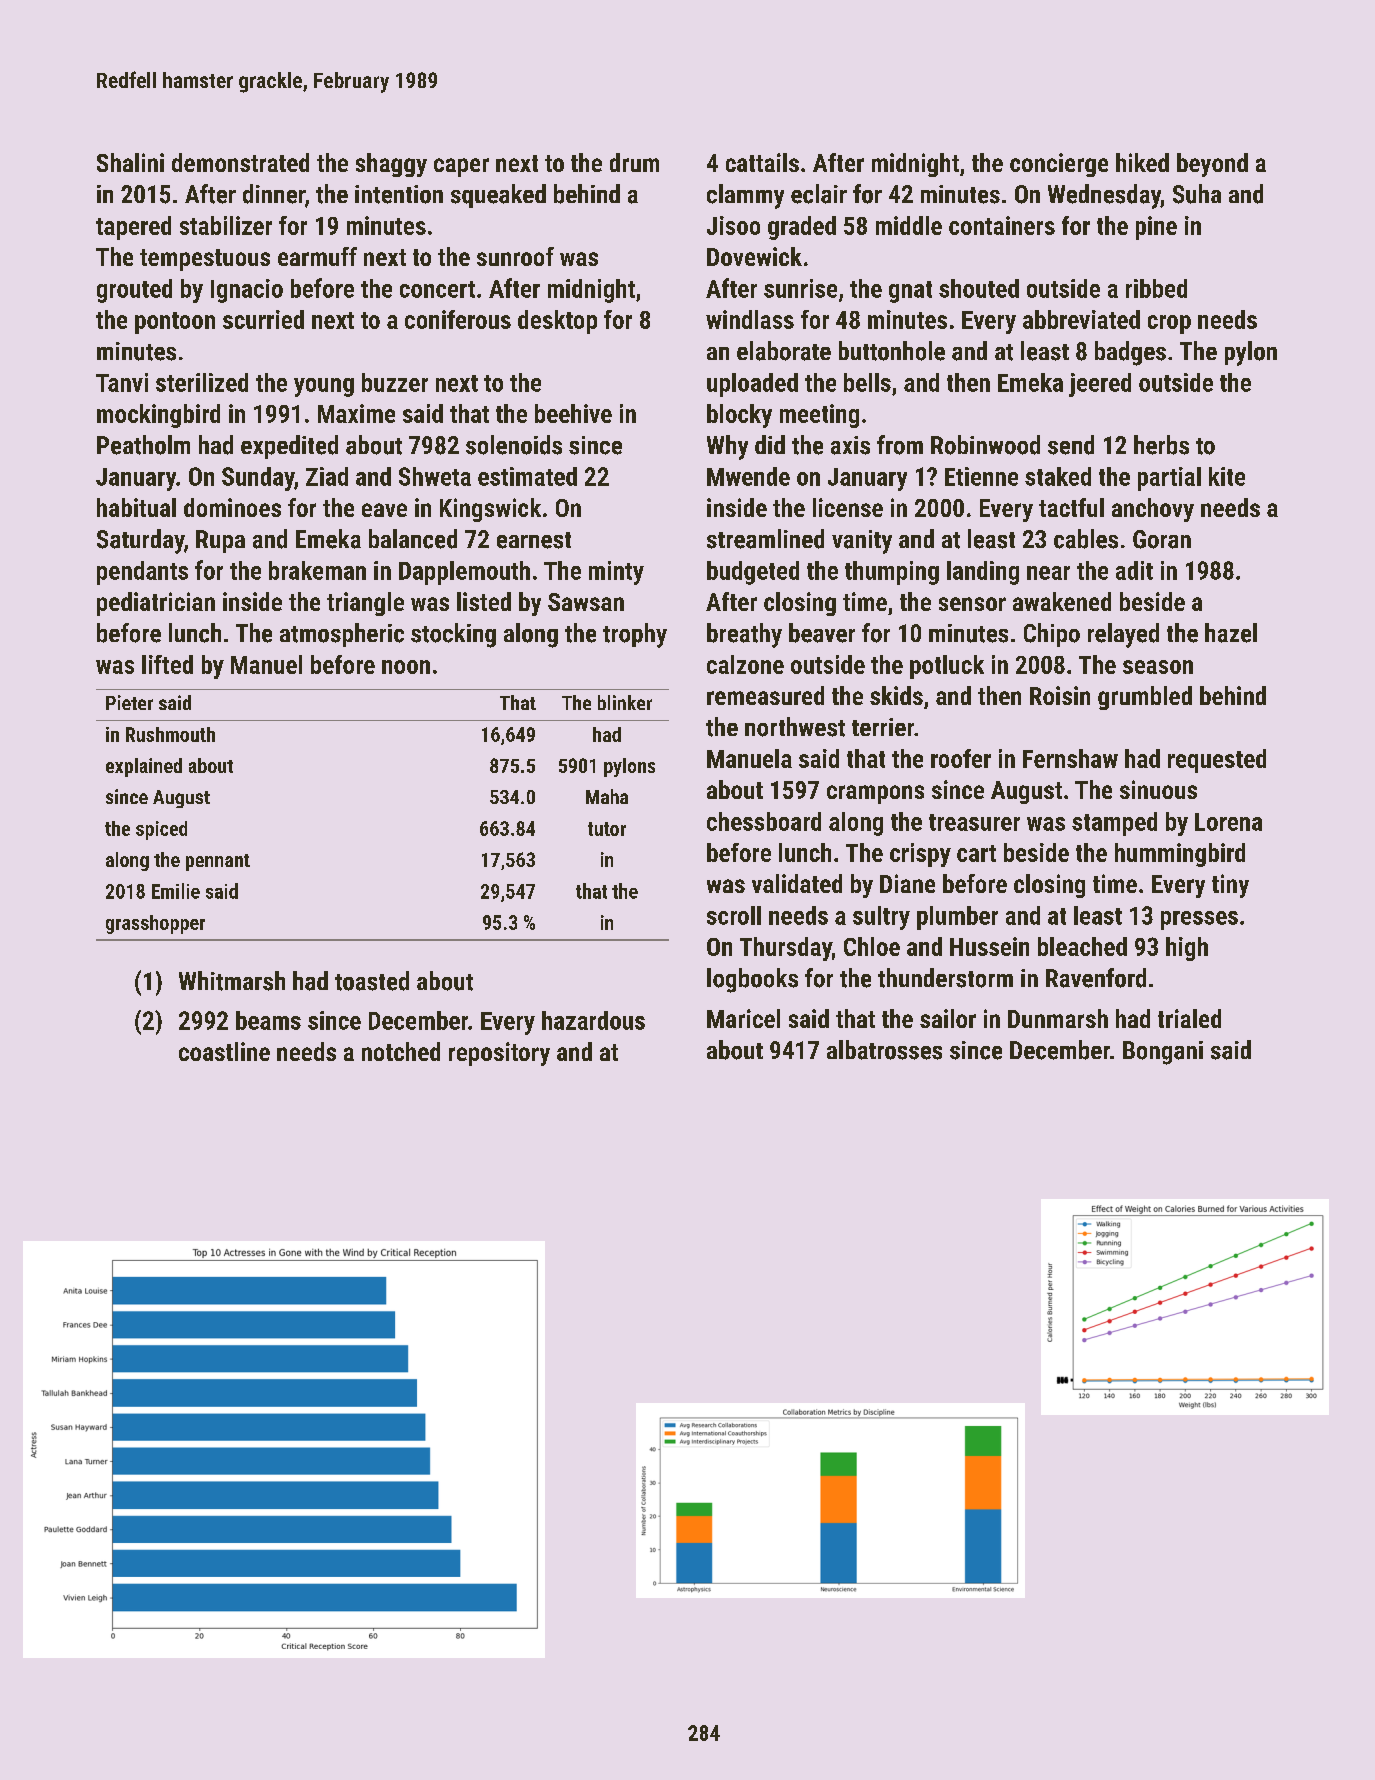  Describe the element at coordinates (634, 162) in the screenshot. I see `drum` at that location.
